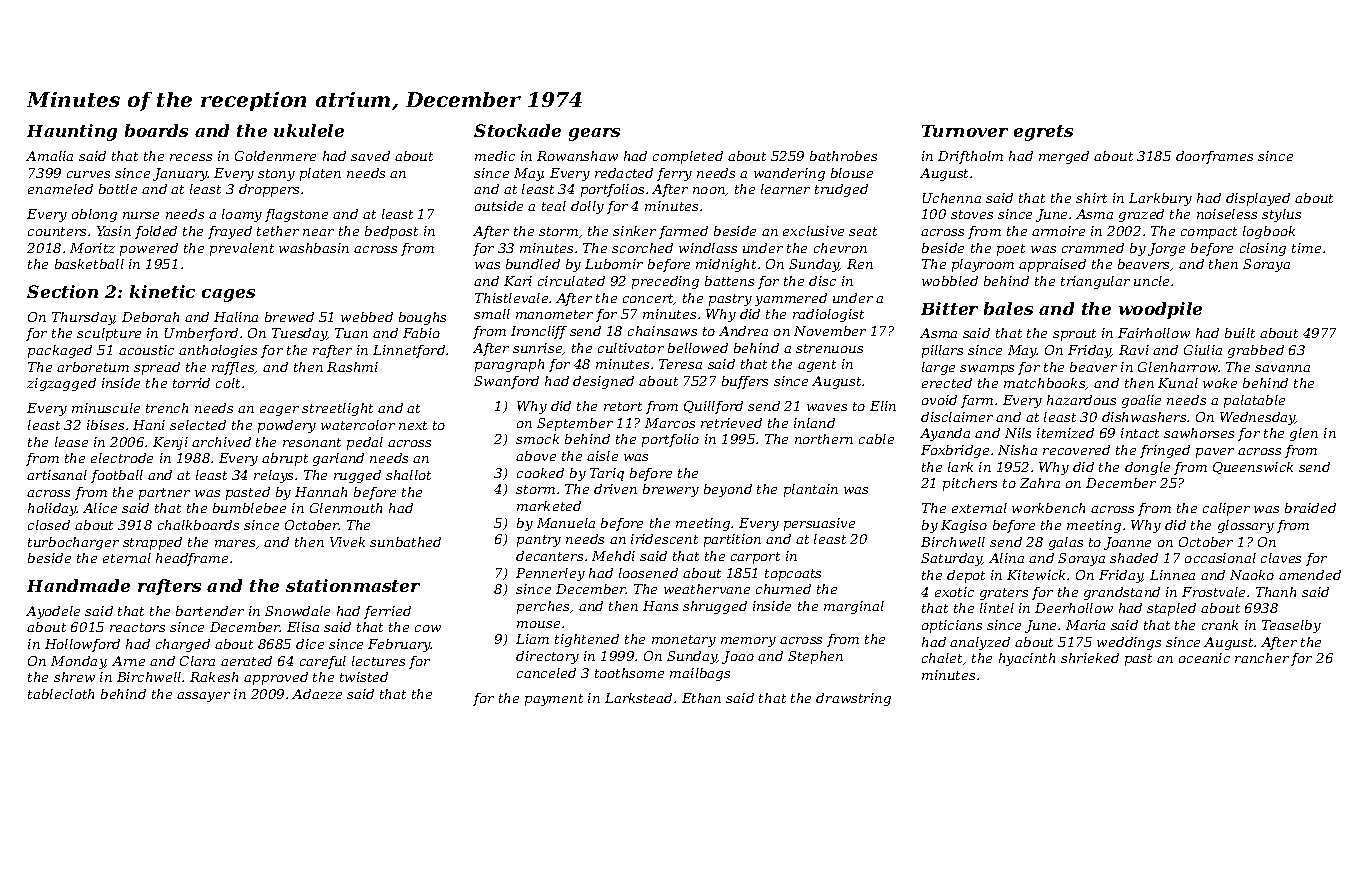 The image size is (1372, 887). What do you see at coordinates (309, 130) in the image?
I see `ukulele` at bounding box center [309, 130].
